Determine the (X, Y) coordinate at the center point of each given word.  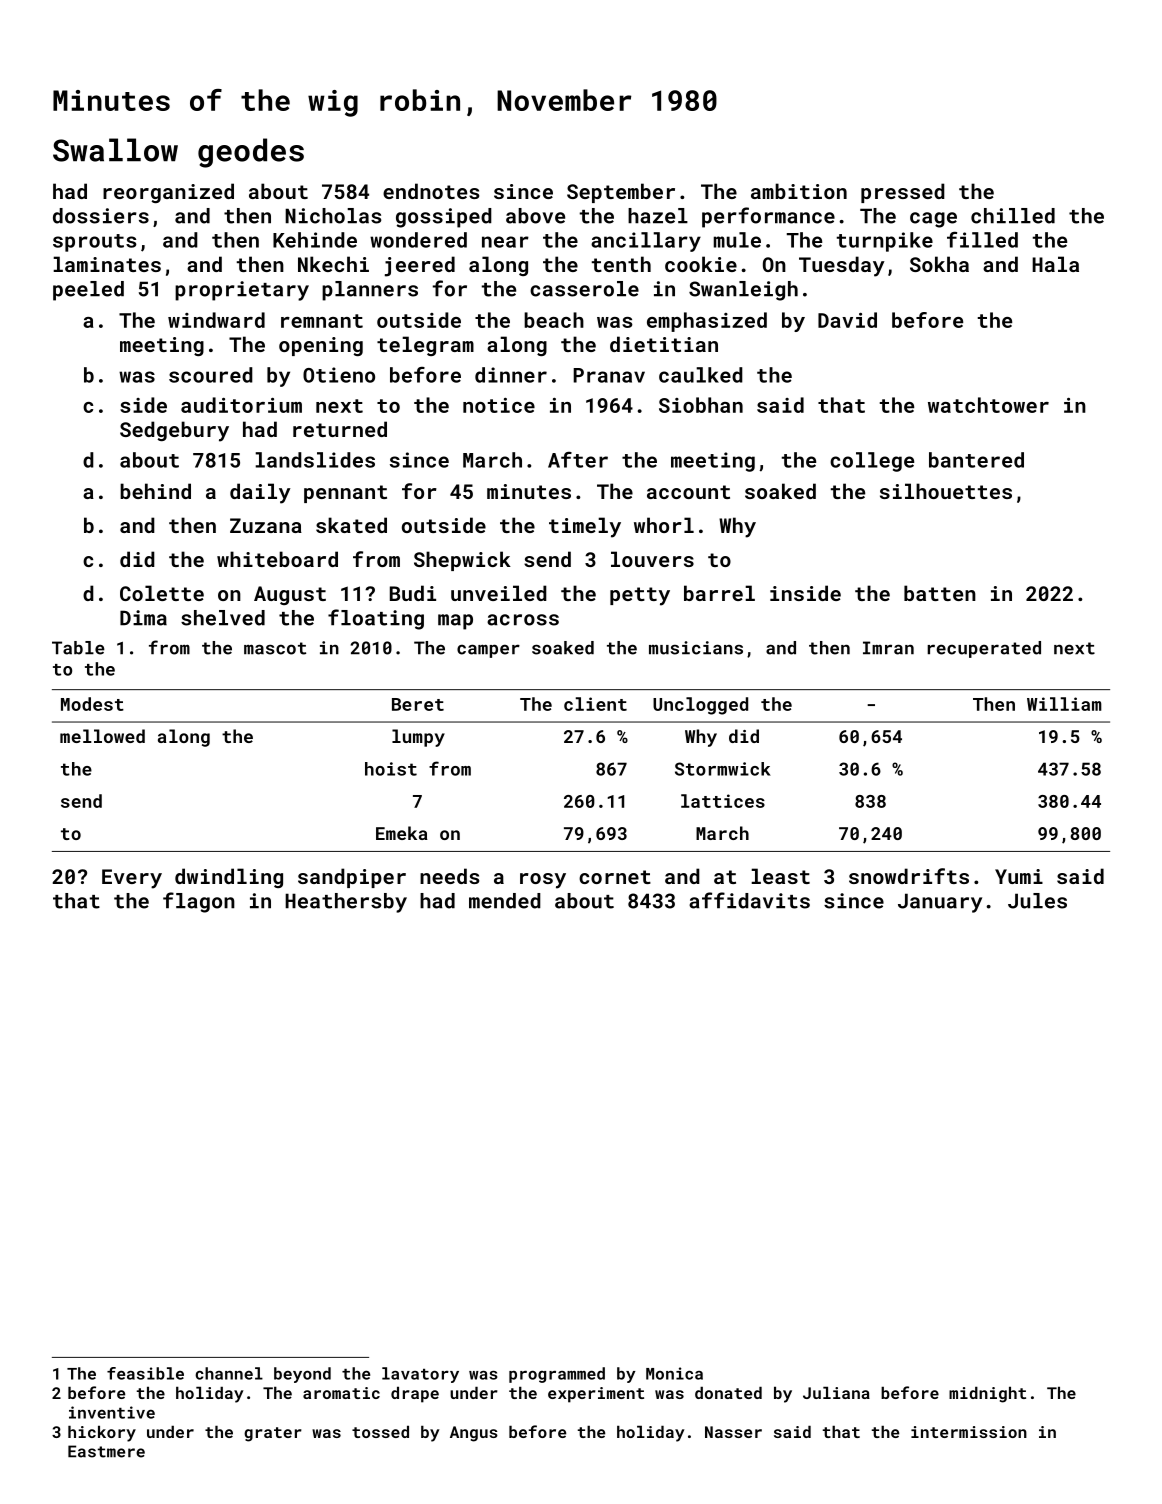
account (688, 492)
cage (933, 220)
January (940, 903)
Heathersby (346, 903)
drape (415, 1395)
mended (505, 901)
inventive (112, 1412)
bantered (976, 460)
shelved (223, 618)
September (621, 193)
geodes (251, 153)
